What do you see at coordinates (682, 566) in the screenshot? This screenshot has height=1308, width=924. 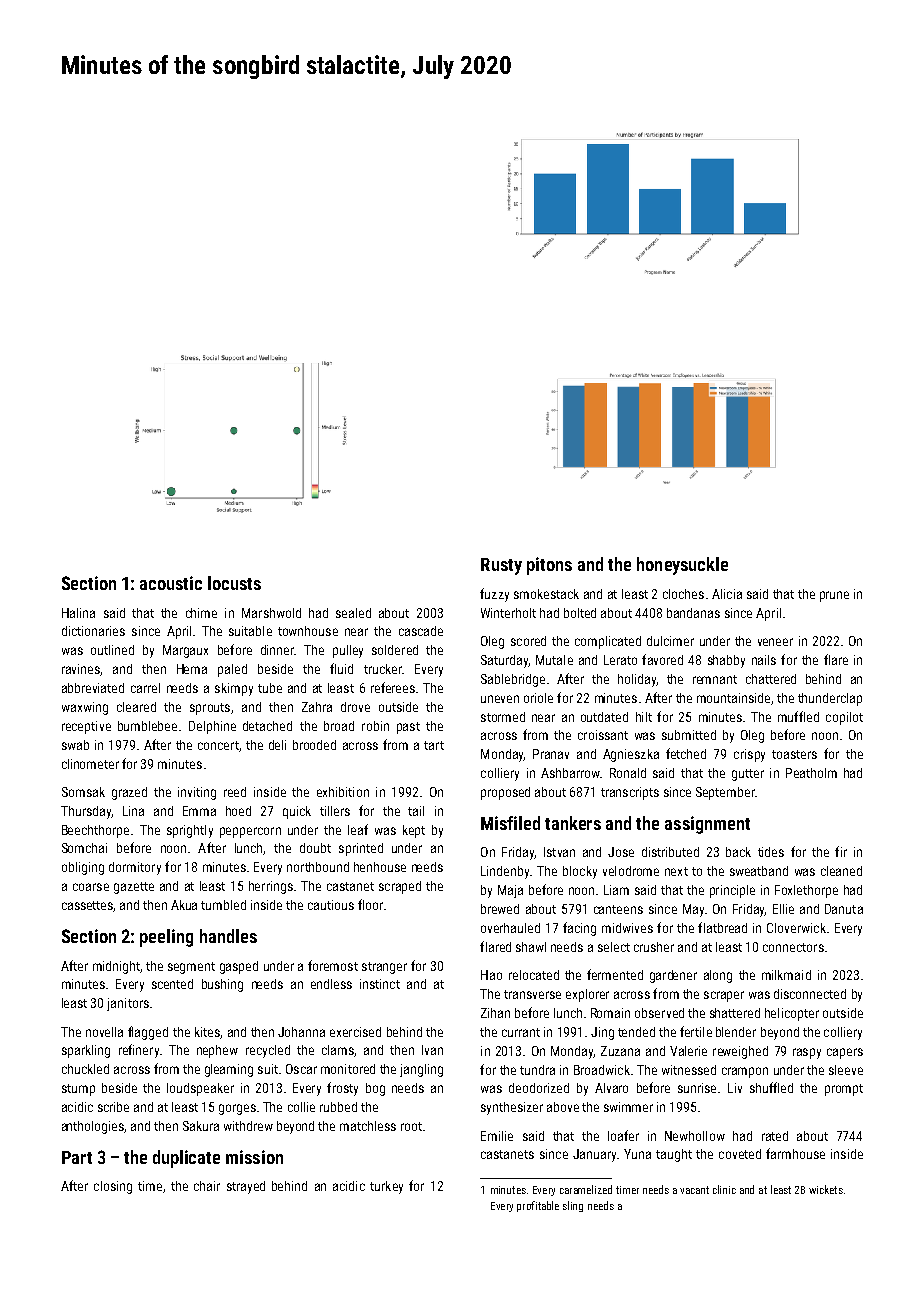 I see `honeysuckle` at bounding box center [682, 566].
